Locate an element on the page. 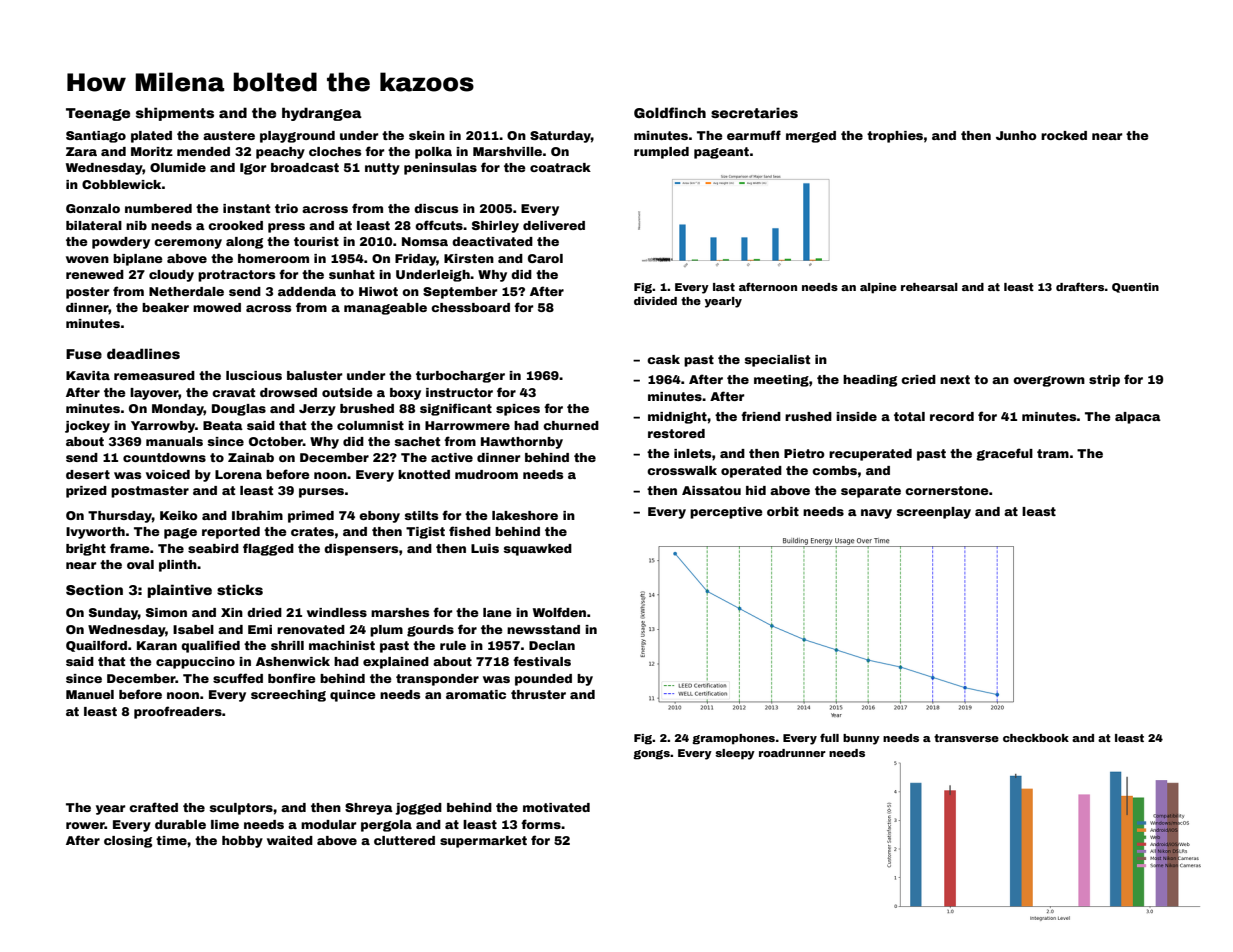  significant is located at coordinates (456, 409).
